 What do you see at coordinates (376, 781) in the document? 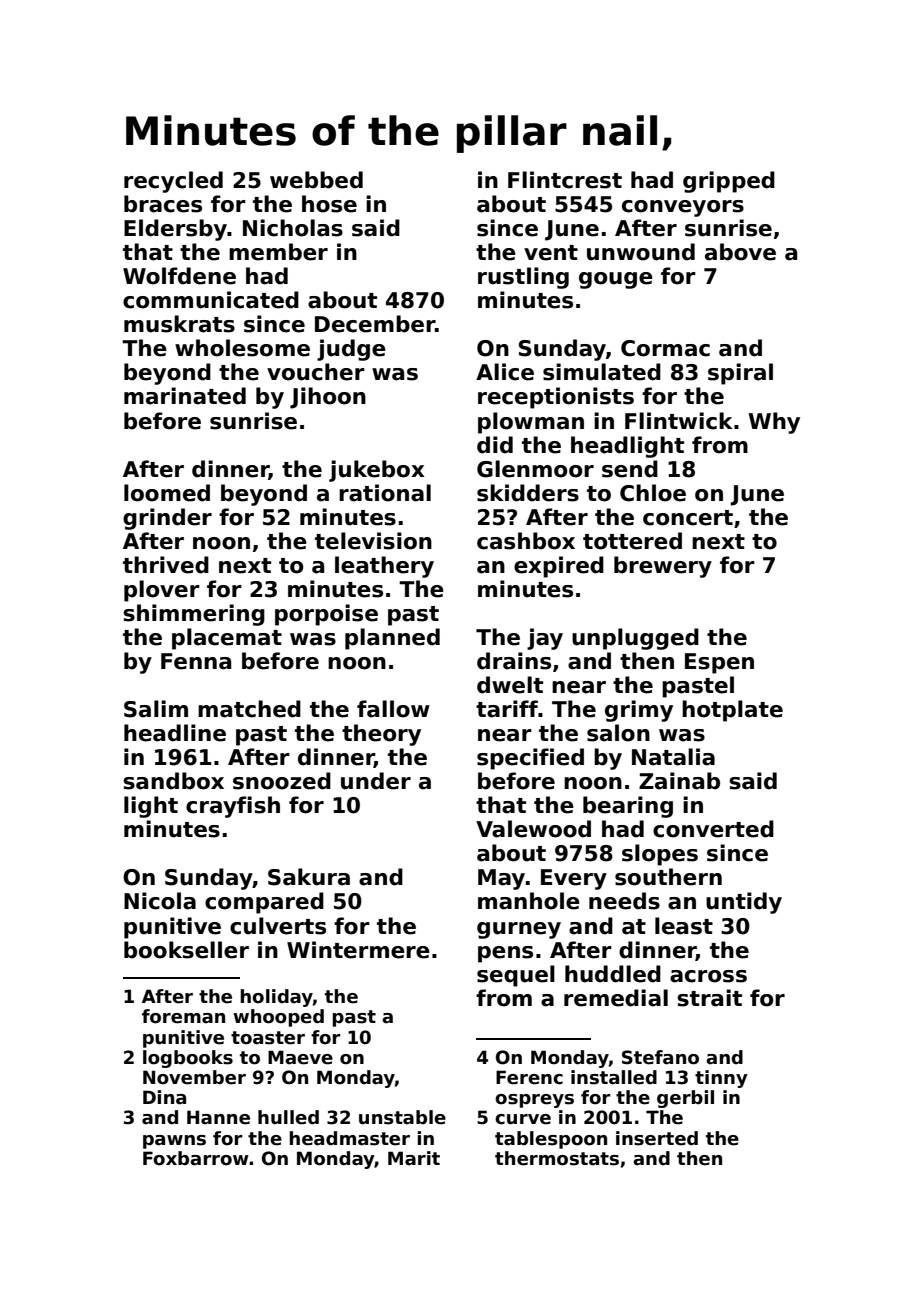
I see `under` at bounding box center [376, 781].
